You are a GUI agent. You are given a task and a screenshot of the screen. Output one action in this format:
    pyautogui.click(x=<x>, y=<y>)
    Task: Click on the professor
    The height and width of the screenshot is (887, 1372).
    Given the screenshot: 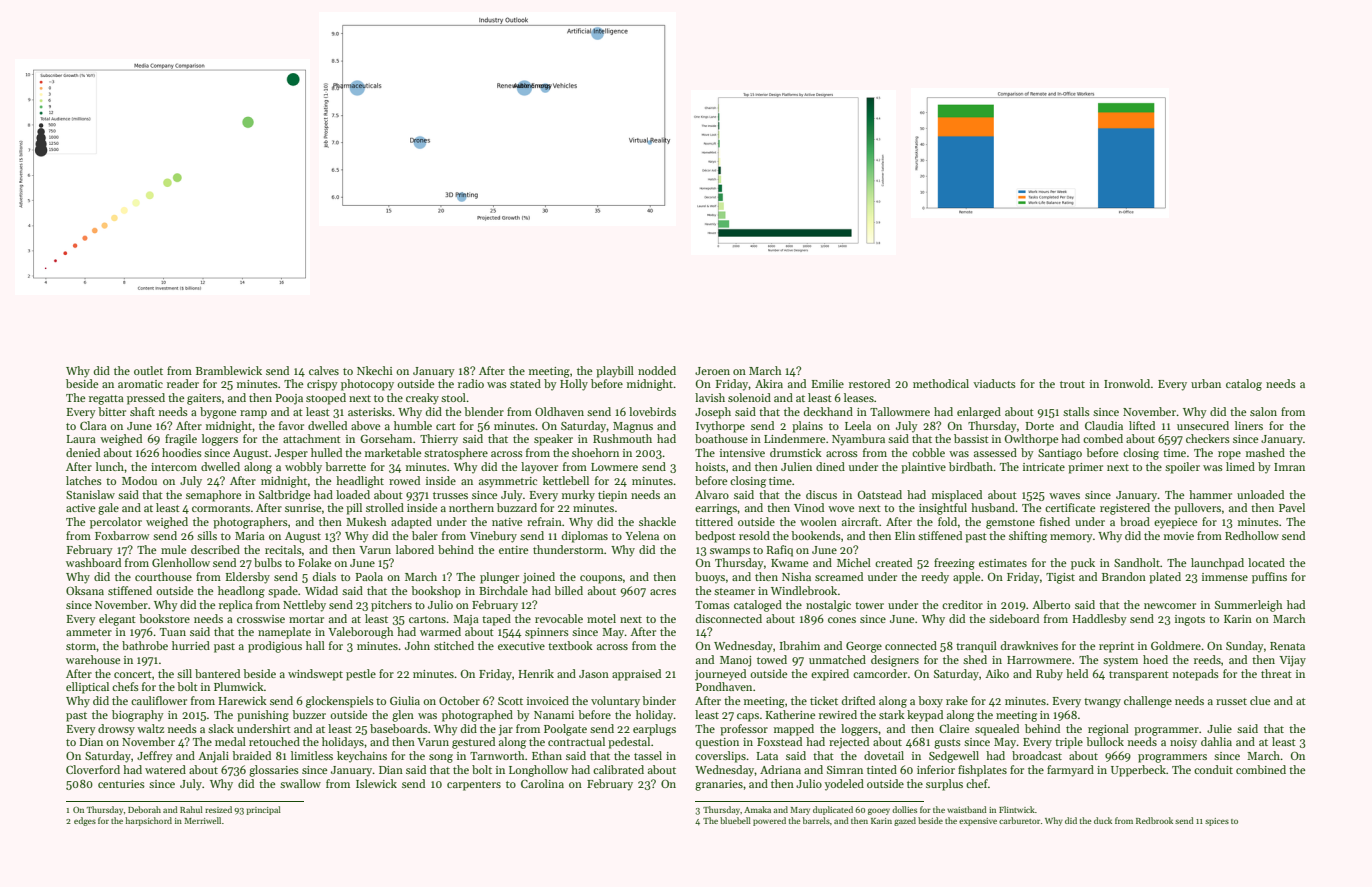 What is the action you would take?
    pyautogui.click(x=744, y=730)
